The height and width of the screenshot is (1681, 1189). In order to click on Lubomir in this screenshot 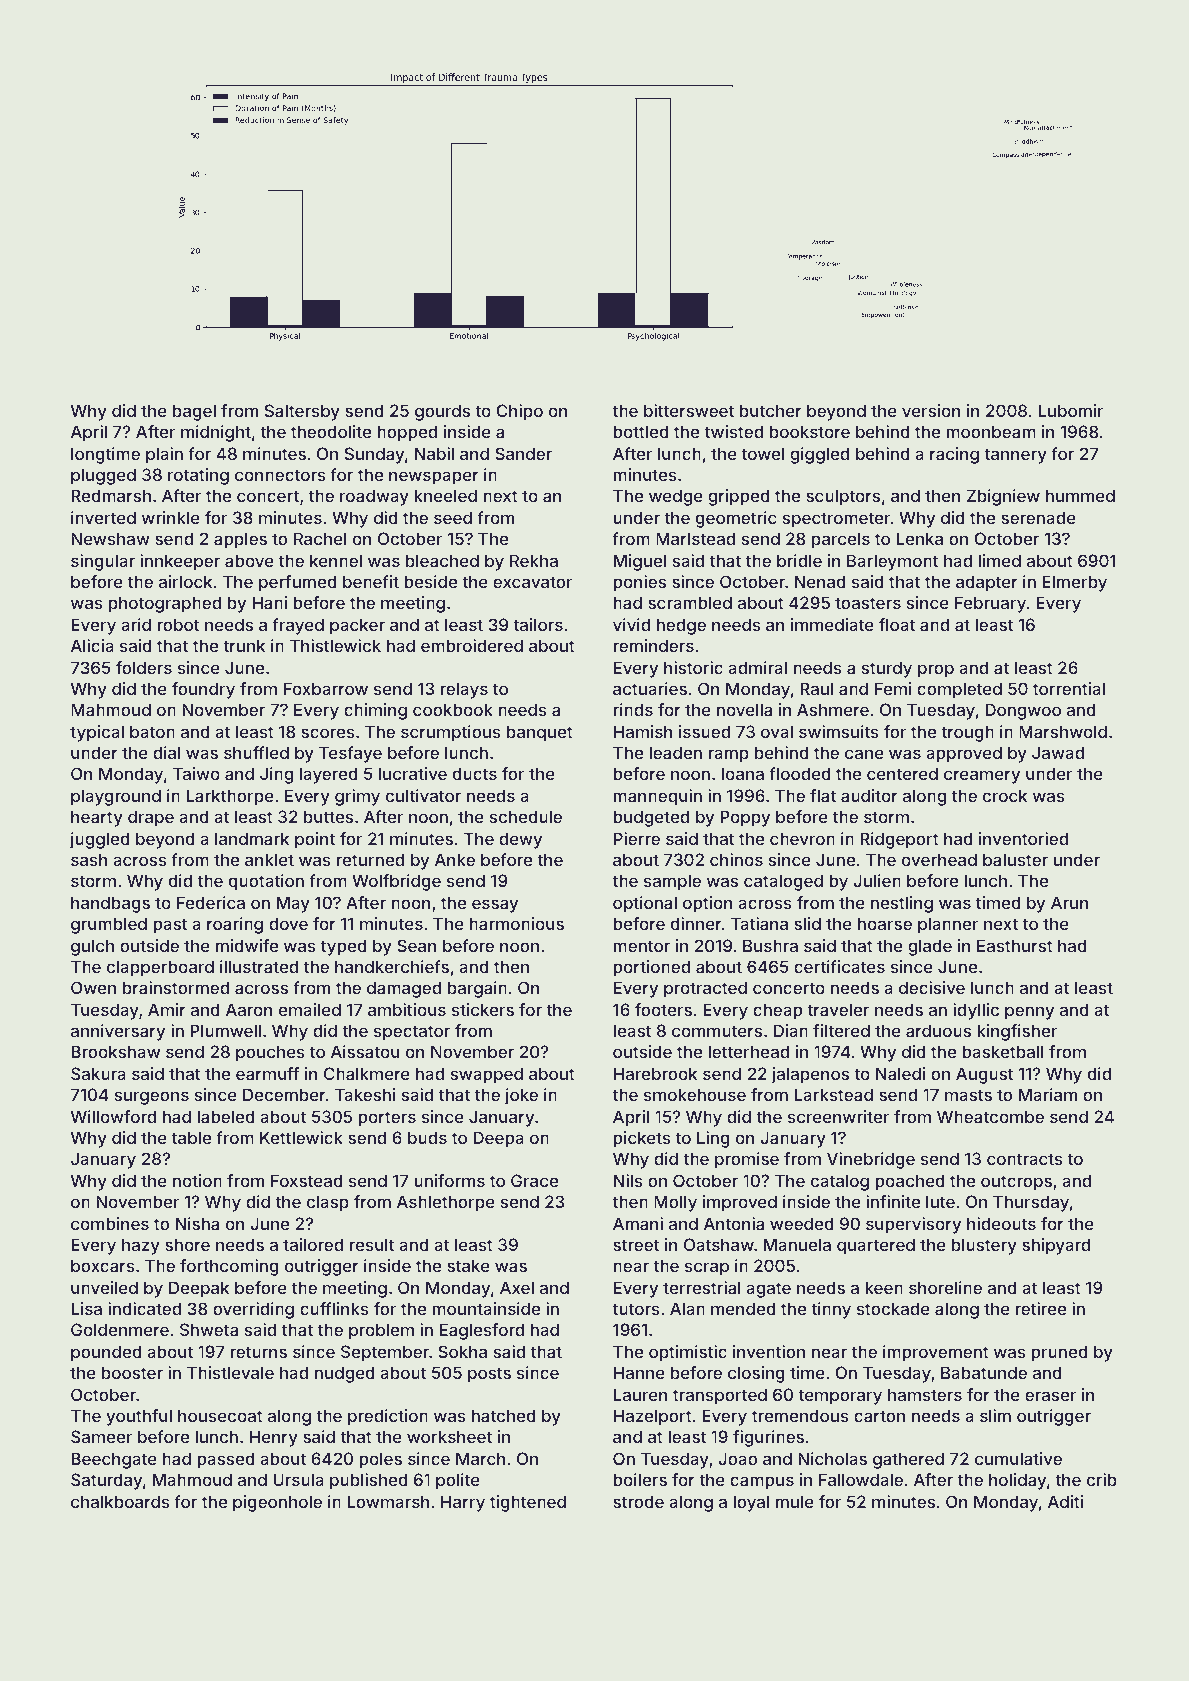, I will do `click(1070, 410)`.
